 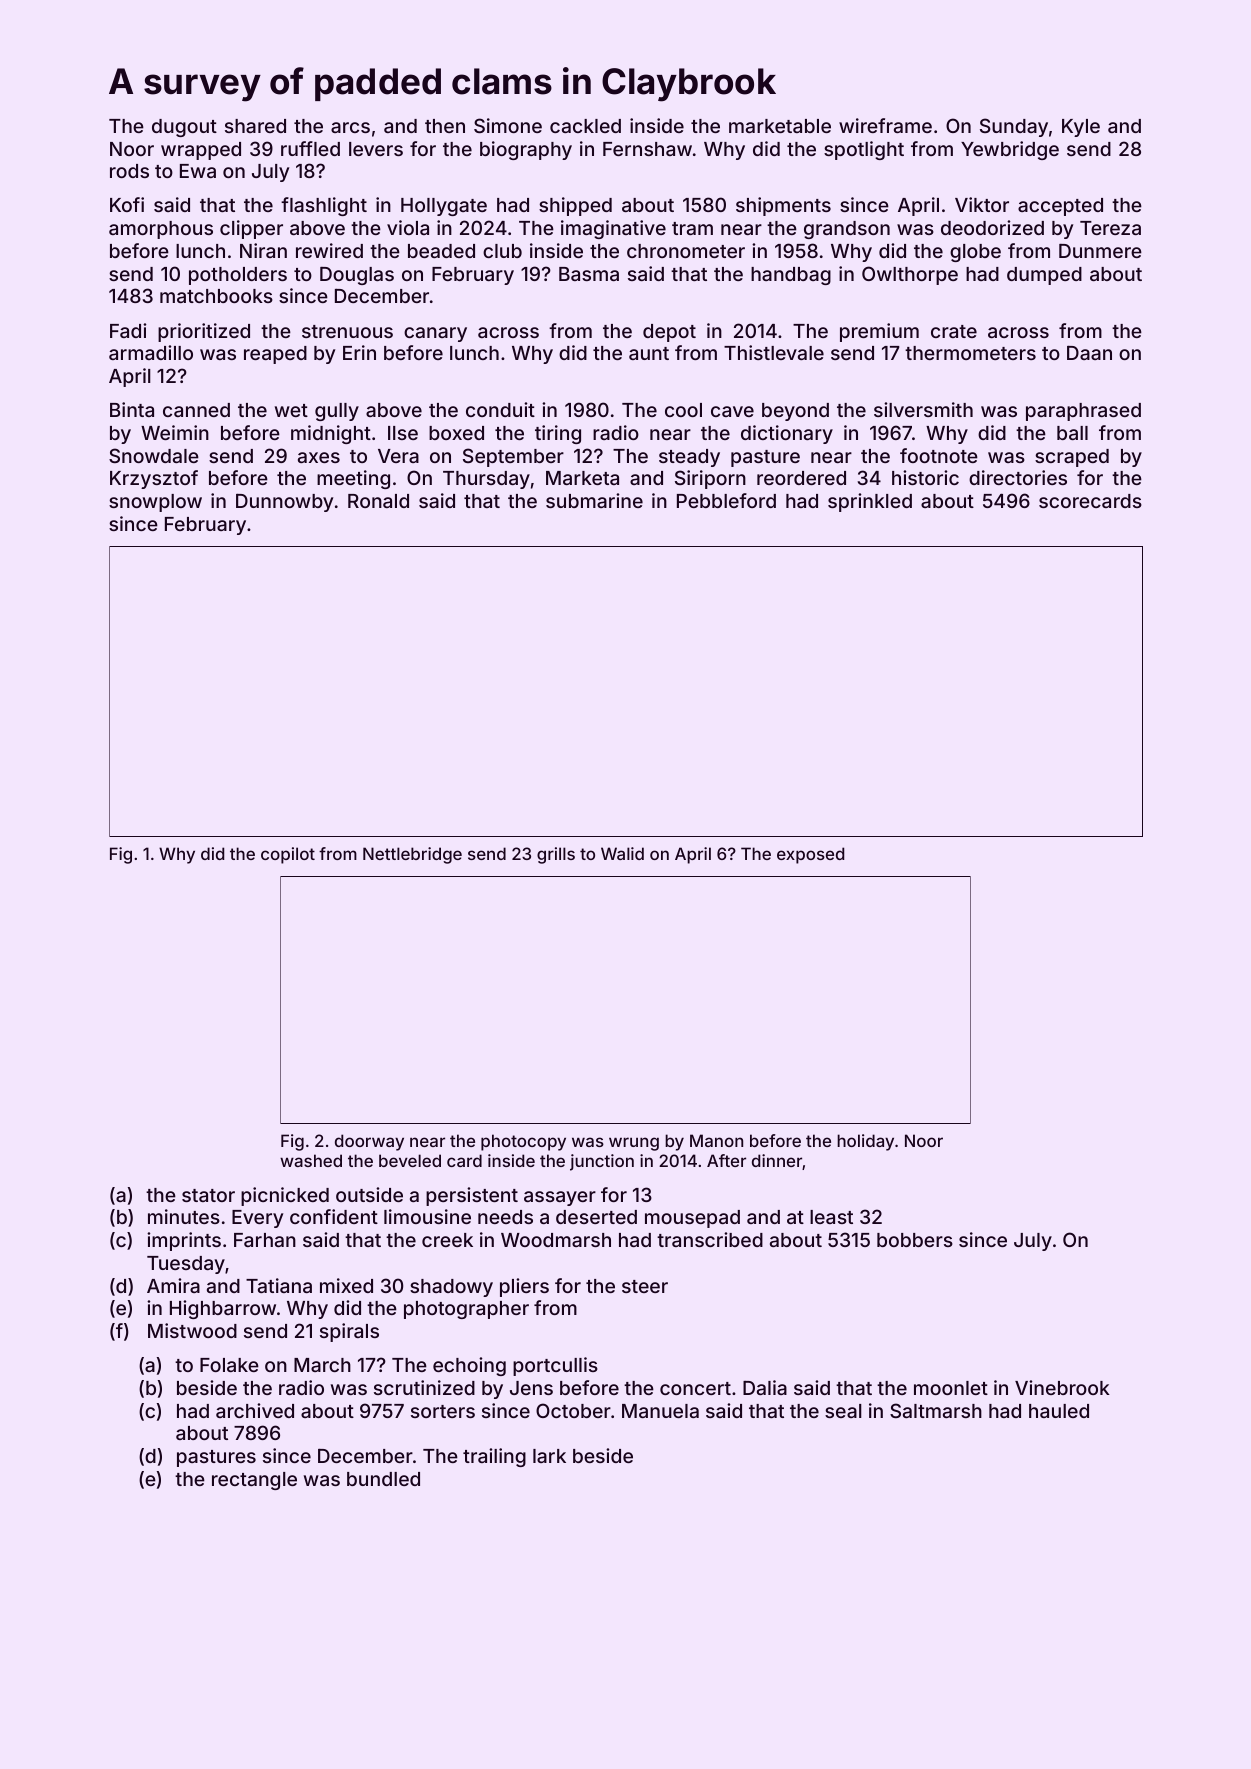 What do you see at coordinates (575, 206) in the page?
I see `shipped` at bounding box center [575, 206].
